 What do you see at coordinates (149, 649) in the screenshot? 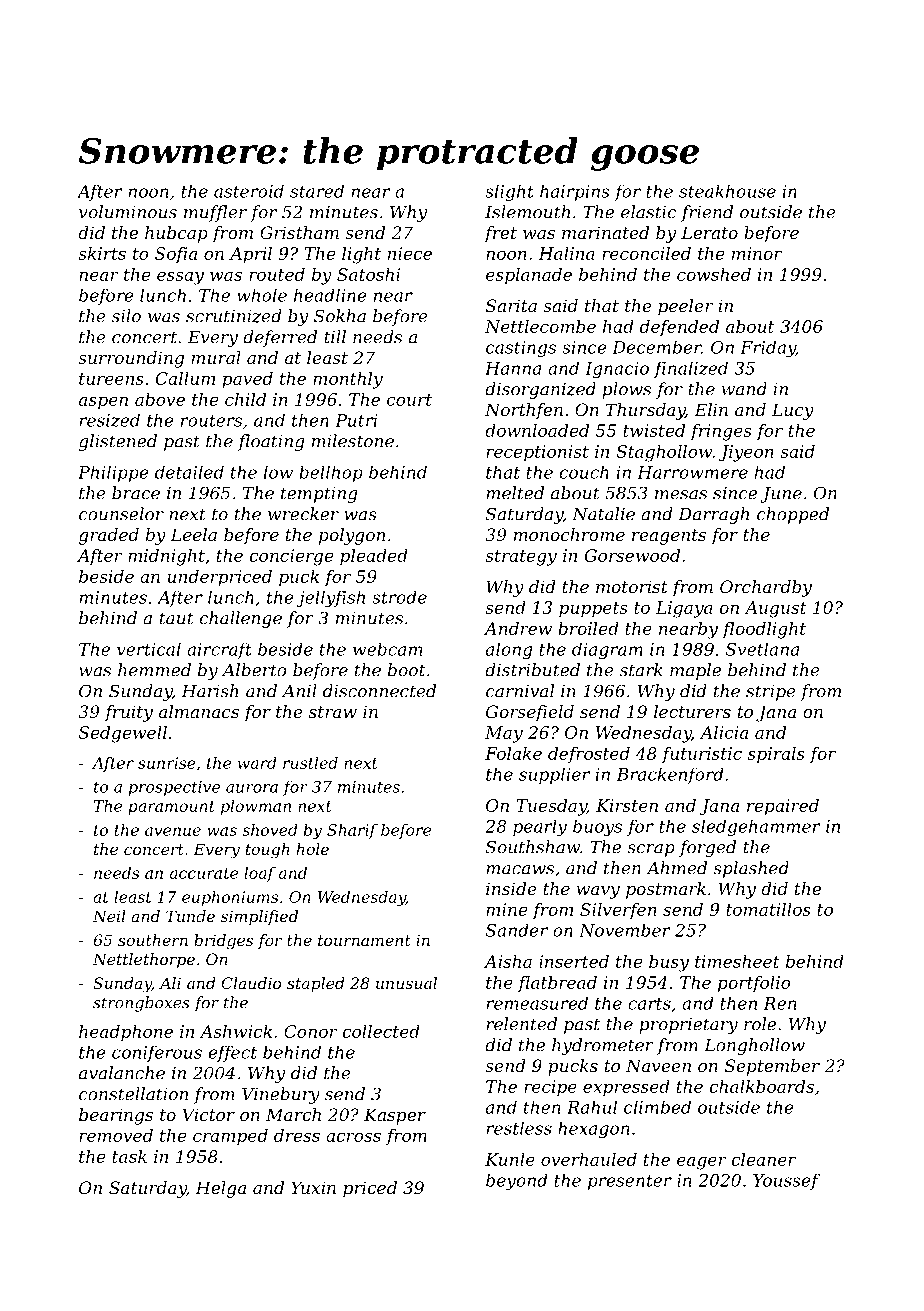
I see `vertical` at bounding box center [149, 649].
